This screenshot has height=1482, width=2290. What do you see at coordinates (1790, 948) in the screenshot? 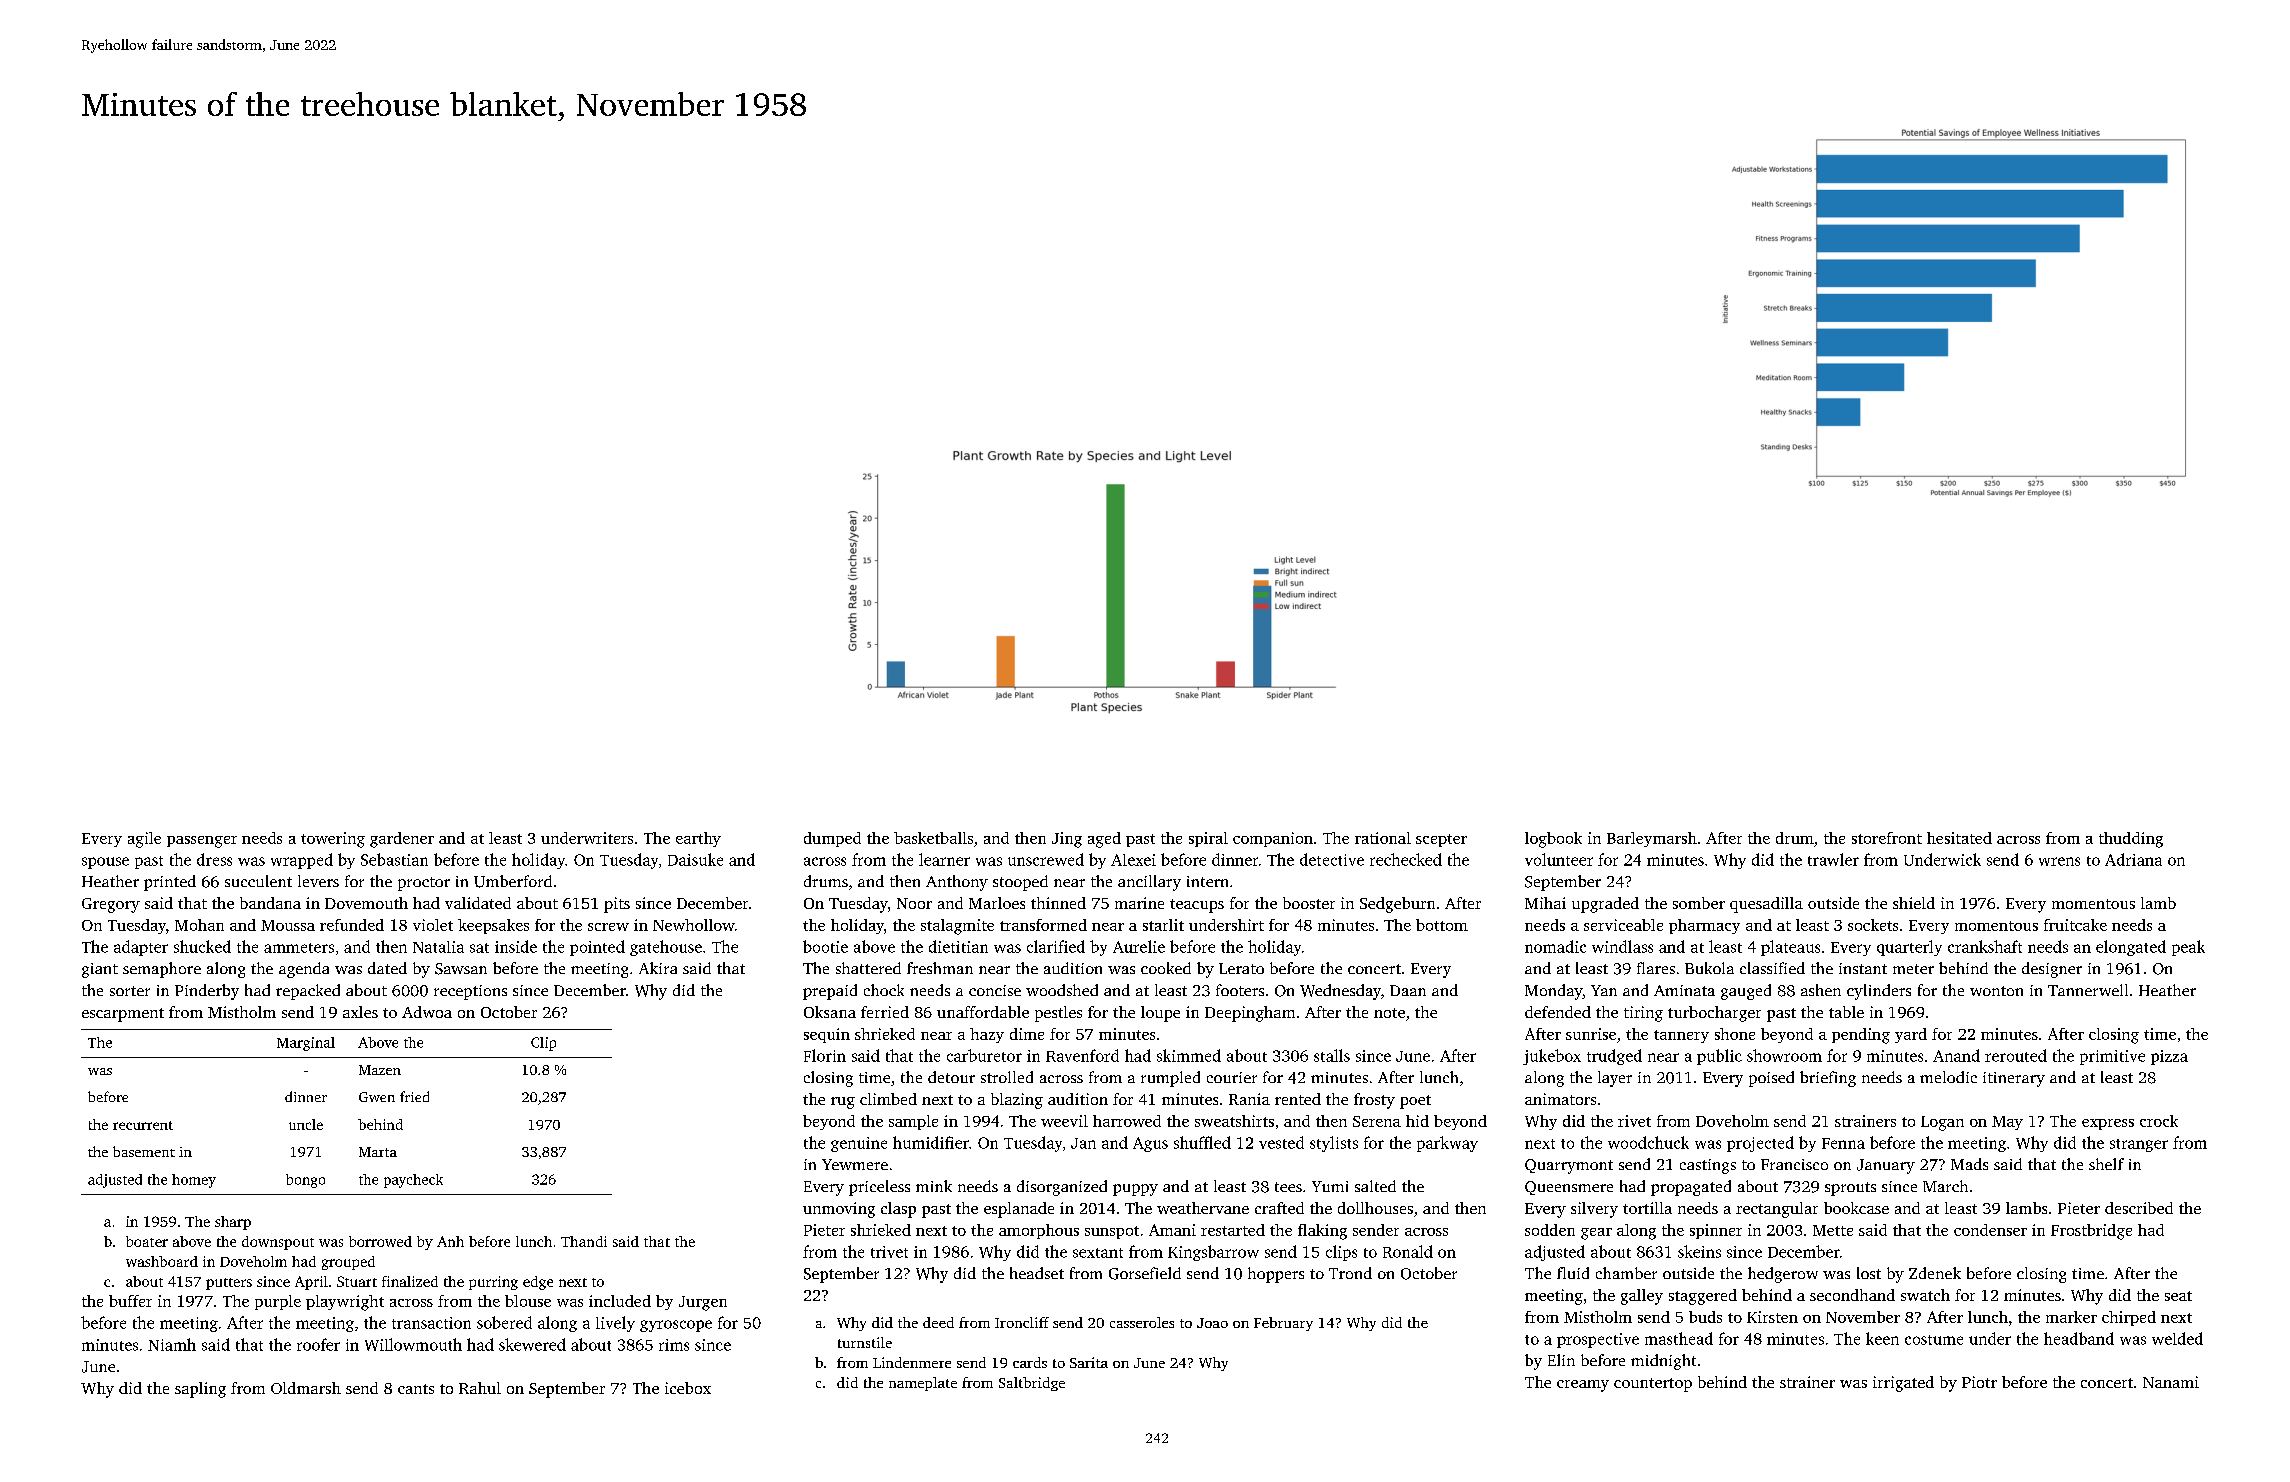
I see `plateaus` at bounding box center [1790, 948].
